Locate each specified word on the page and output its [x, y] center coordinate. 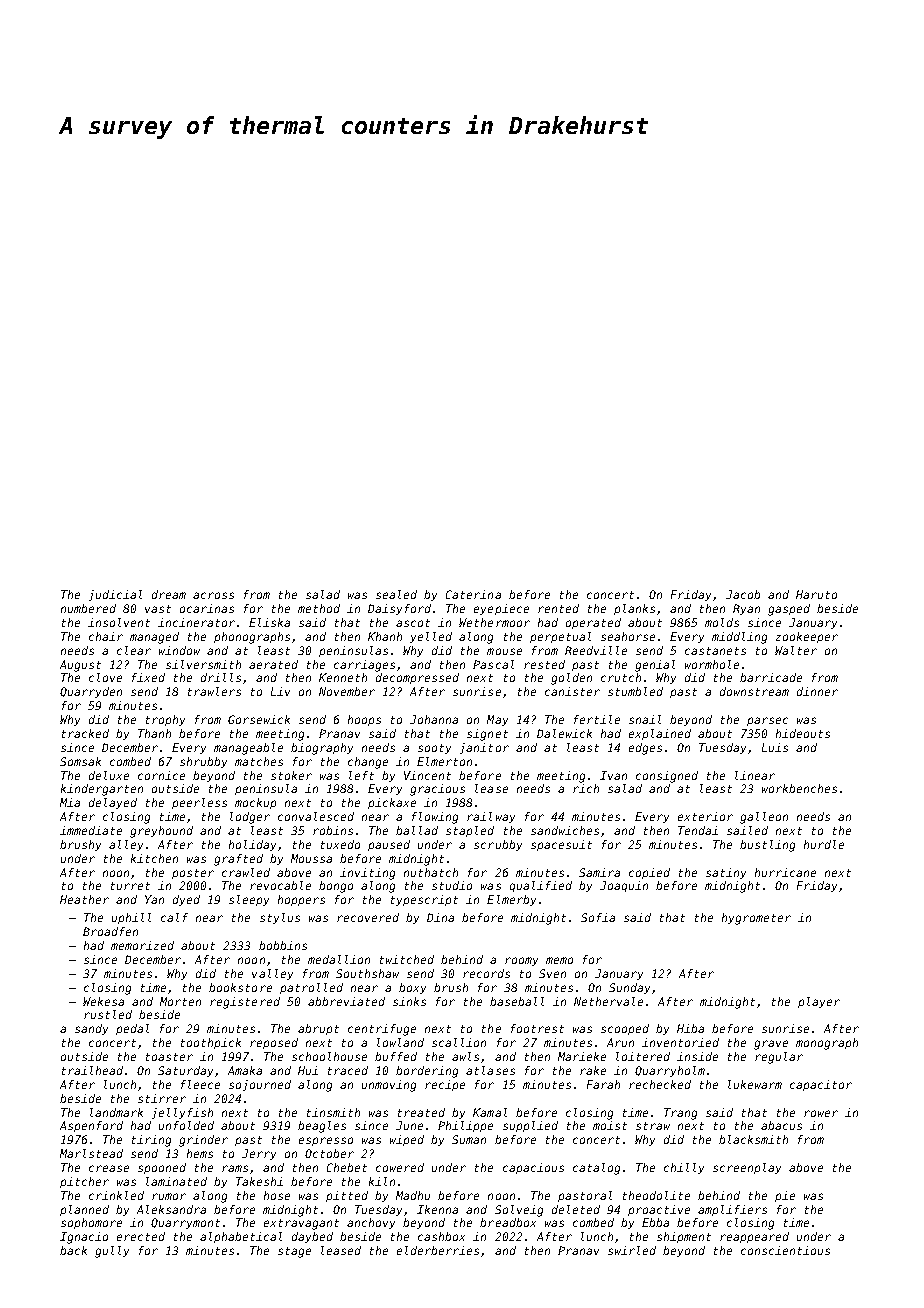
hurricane [785, 872]
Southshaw [367, 973]
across [213, 595]
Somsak [80, 761]
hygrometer [756, 919]
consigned [667, 777]
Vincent [427, 775]
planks [634, 609]
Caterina [473, 594]
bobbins [283, 945]
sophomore [91, 1223]
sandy [91, 1029]
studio [452, 885]
